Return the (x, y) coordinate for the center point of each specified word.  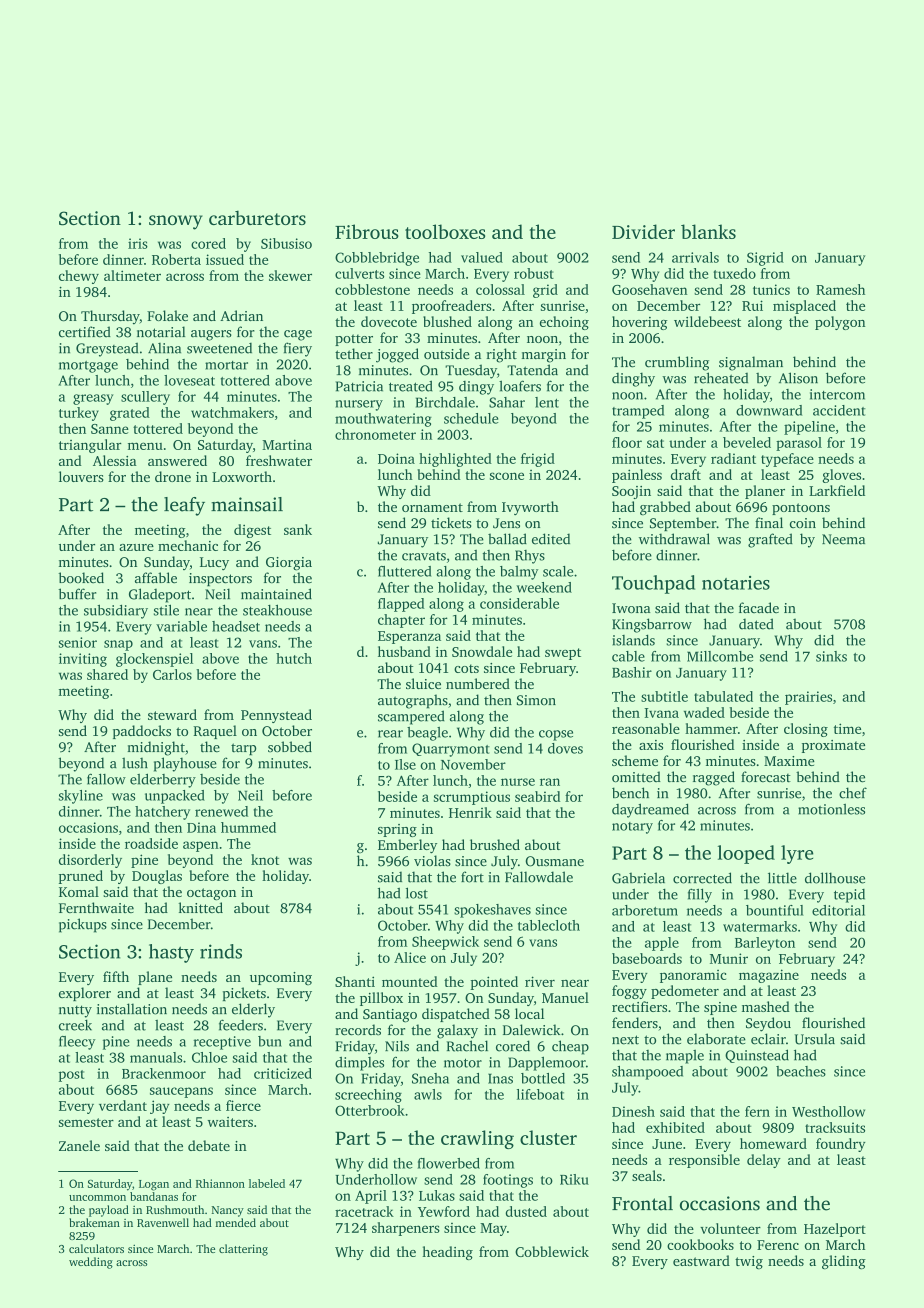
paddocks (142, 732)
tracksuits (835, 1127)
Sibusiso (286, 243)
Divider (643, 231)
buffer (77, 594)
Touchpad (653, 584)
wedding (91, 1263)
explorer (85, 994)
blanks (708, 231)
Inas (500, 1078)
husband (404, 651)
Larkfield (837, 490)
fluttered (404, 571)
